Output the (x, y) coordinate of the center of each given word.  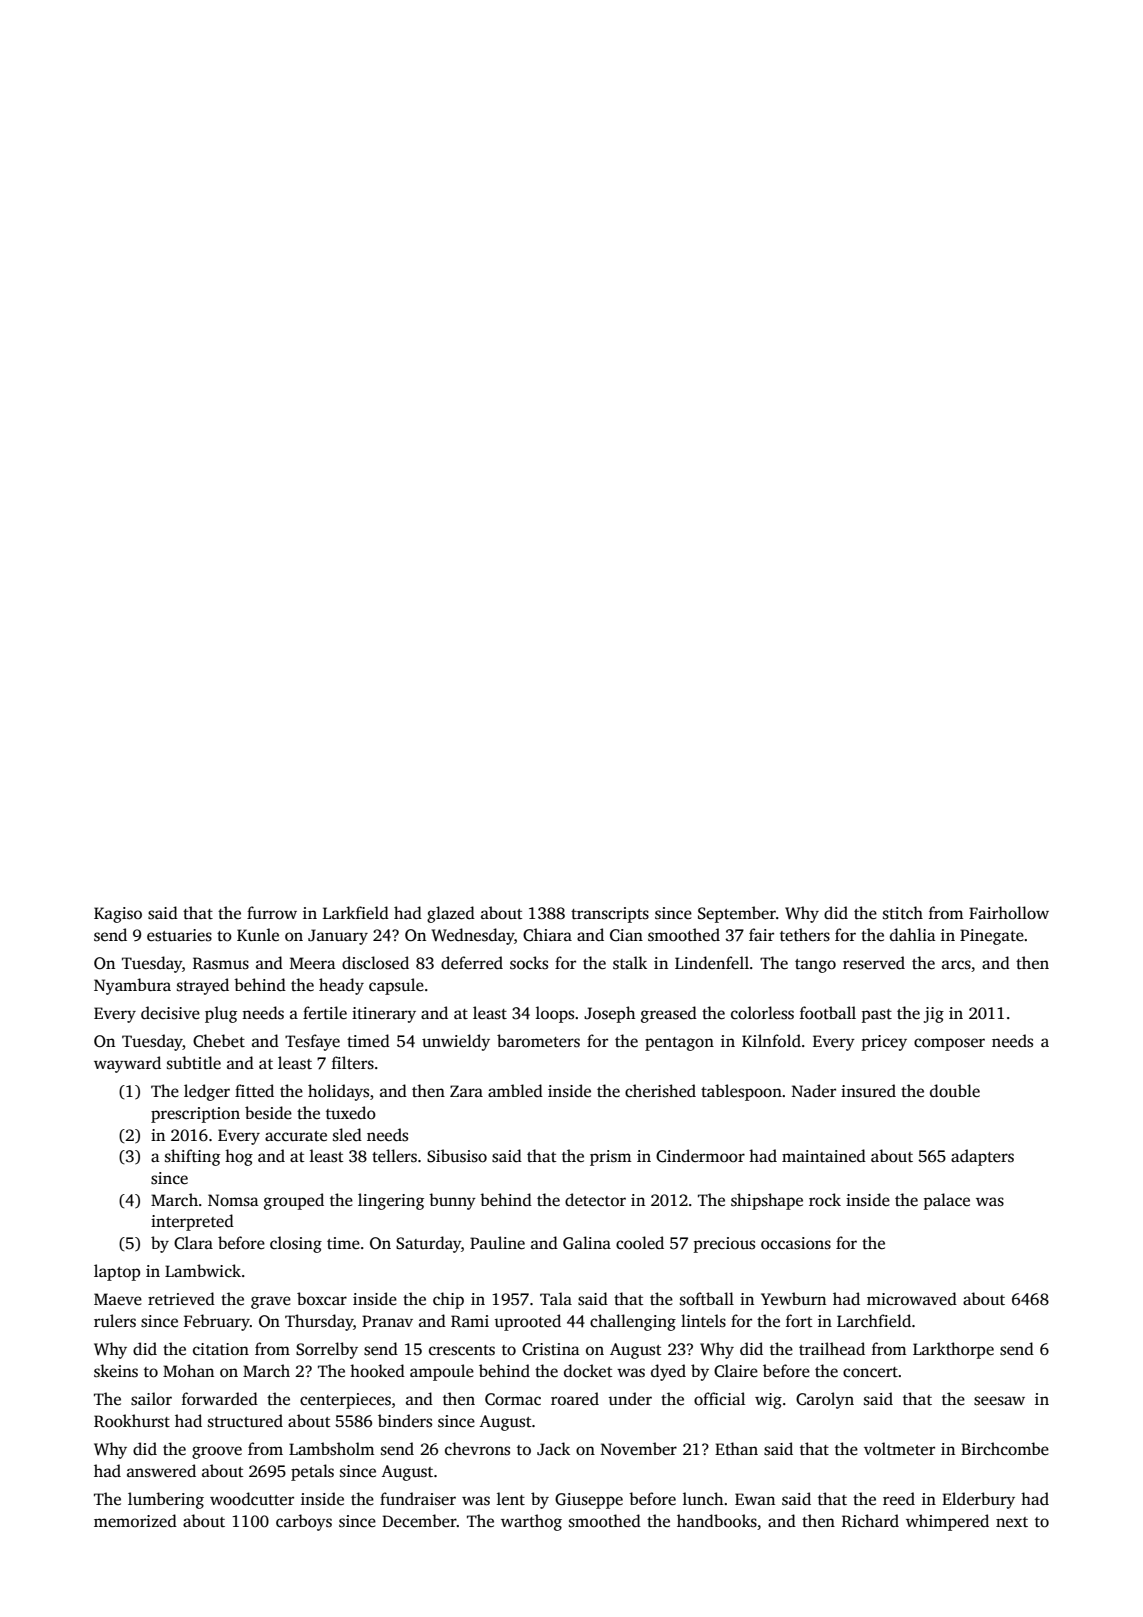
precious (724, 1245)
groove (217, 1452)
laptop (117, 1272)
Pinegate (992, 937)
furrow (272, 913)
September (737, 914)
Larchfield (874, 1321)
